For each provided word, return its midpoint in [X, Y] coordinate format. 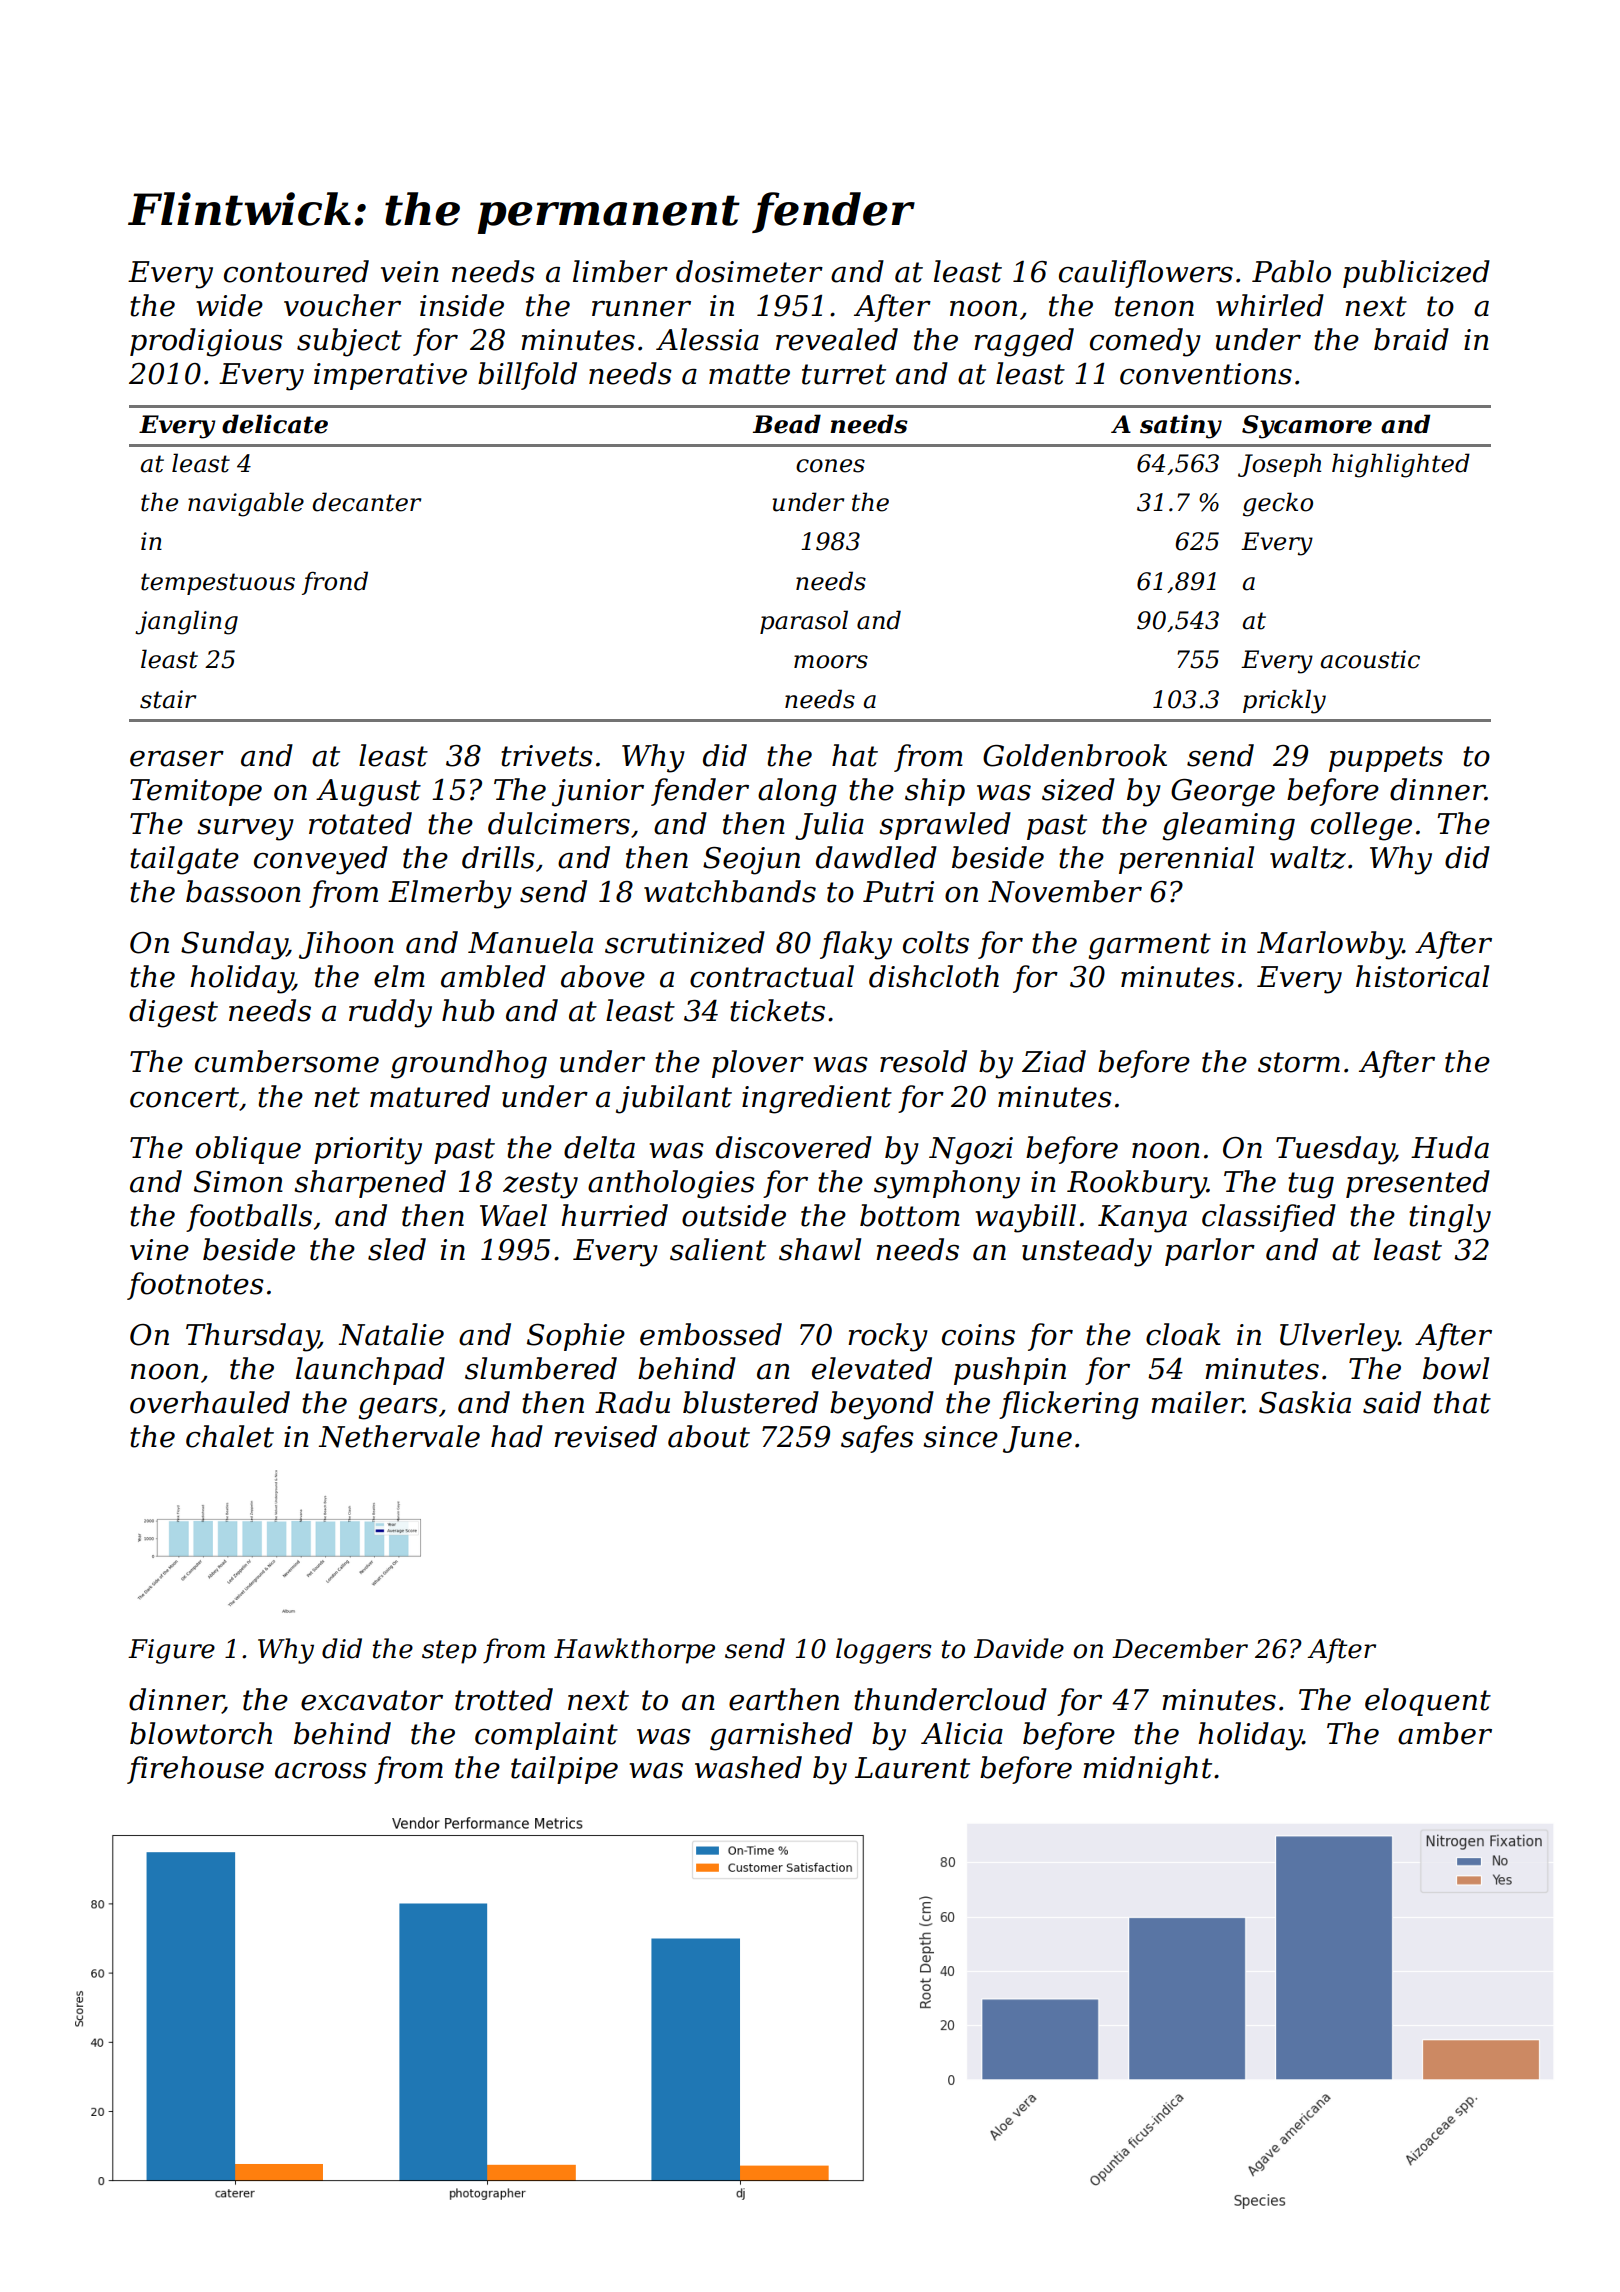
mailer [1197, 1402]
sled [397, 1249]
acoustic [1370, 659]
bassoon [243, 891]
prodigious [206, 342]
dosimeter [749, 271]
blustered [751, 1402]
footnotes [195, 1286]
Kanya [1142, 1219]
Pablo [1291, 271]
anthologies [671, 1184]
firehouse [195, 1770]
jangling [186, 622]
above [603, 976]
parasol [804, 622]
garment [1149, 946]
